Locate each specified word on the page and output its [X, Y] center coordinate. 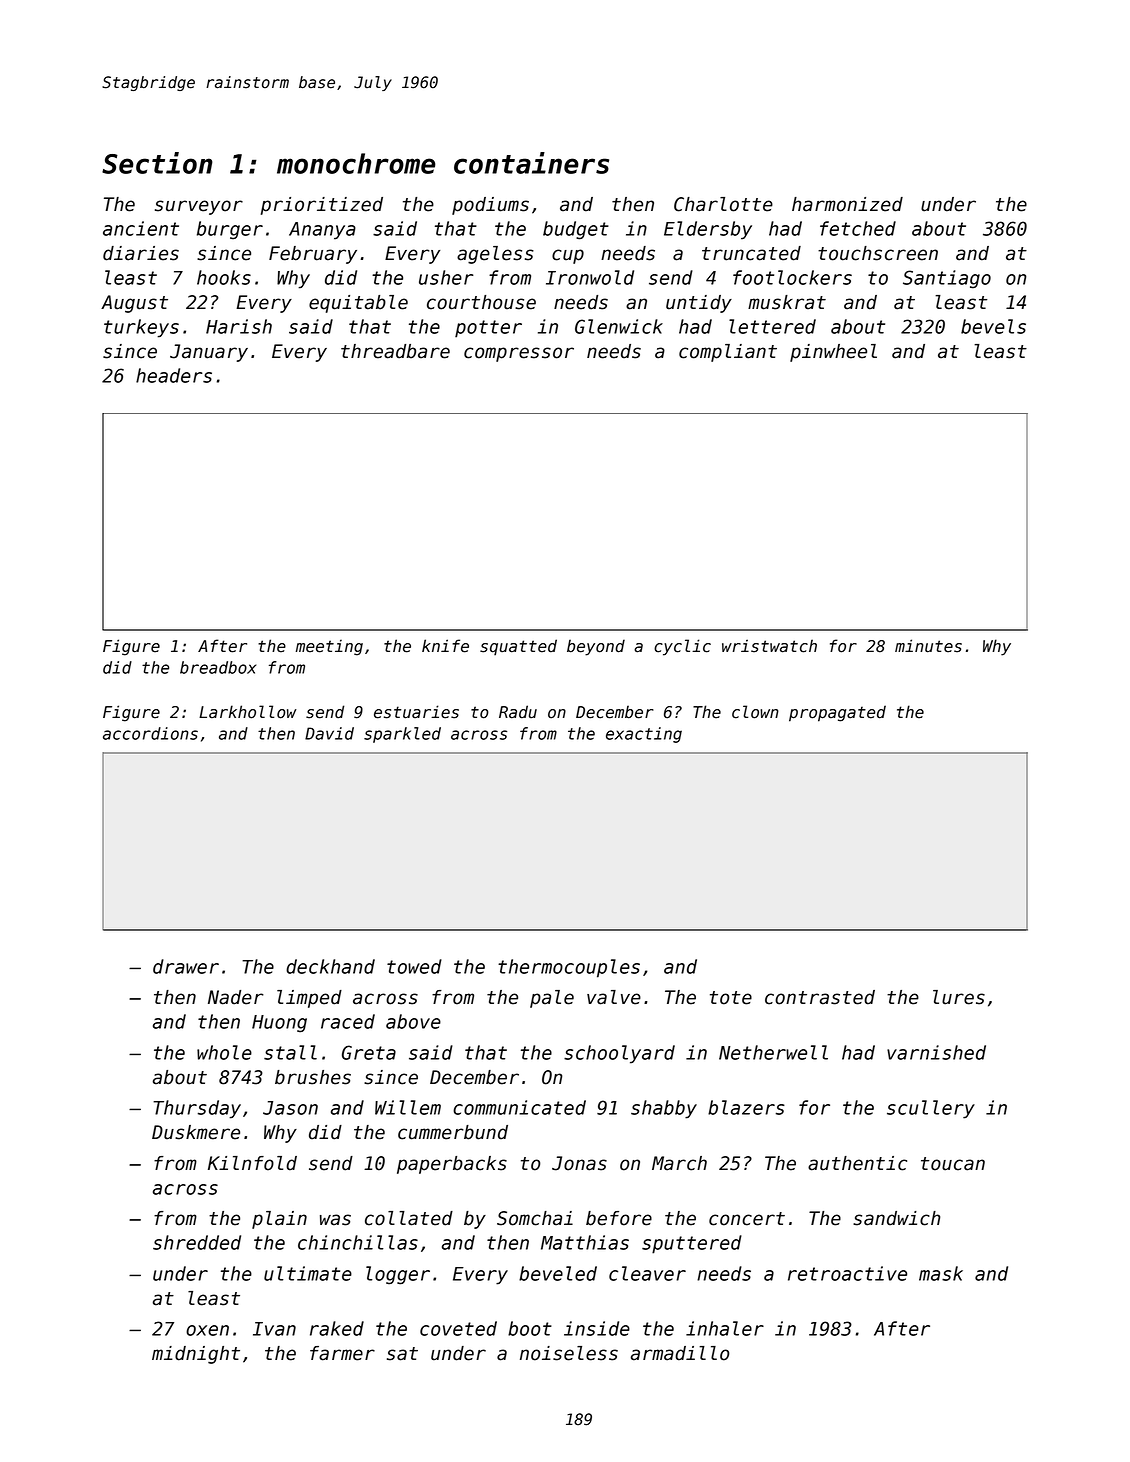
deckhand [330, 966]
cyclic [682, 647]
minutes [928, 646]
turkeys [141, 328]
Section [157, 163]
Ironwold [590, 277]
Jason [290, 1108]
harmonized [847, 204]
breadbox [218, 667]
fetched [858, 228]
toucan [953, 1164]
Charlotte [723, 204]
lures [959, 997]
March [679, 1163]
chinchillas [358, 1242]
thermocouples [569, 968]
